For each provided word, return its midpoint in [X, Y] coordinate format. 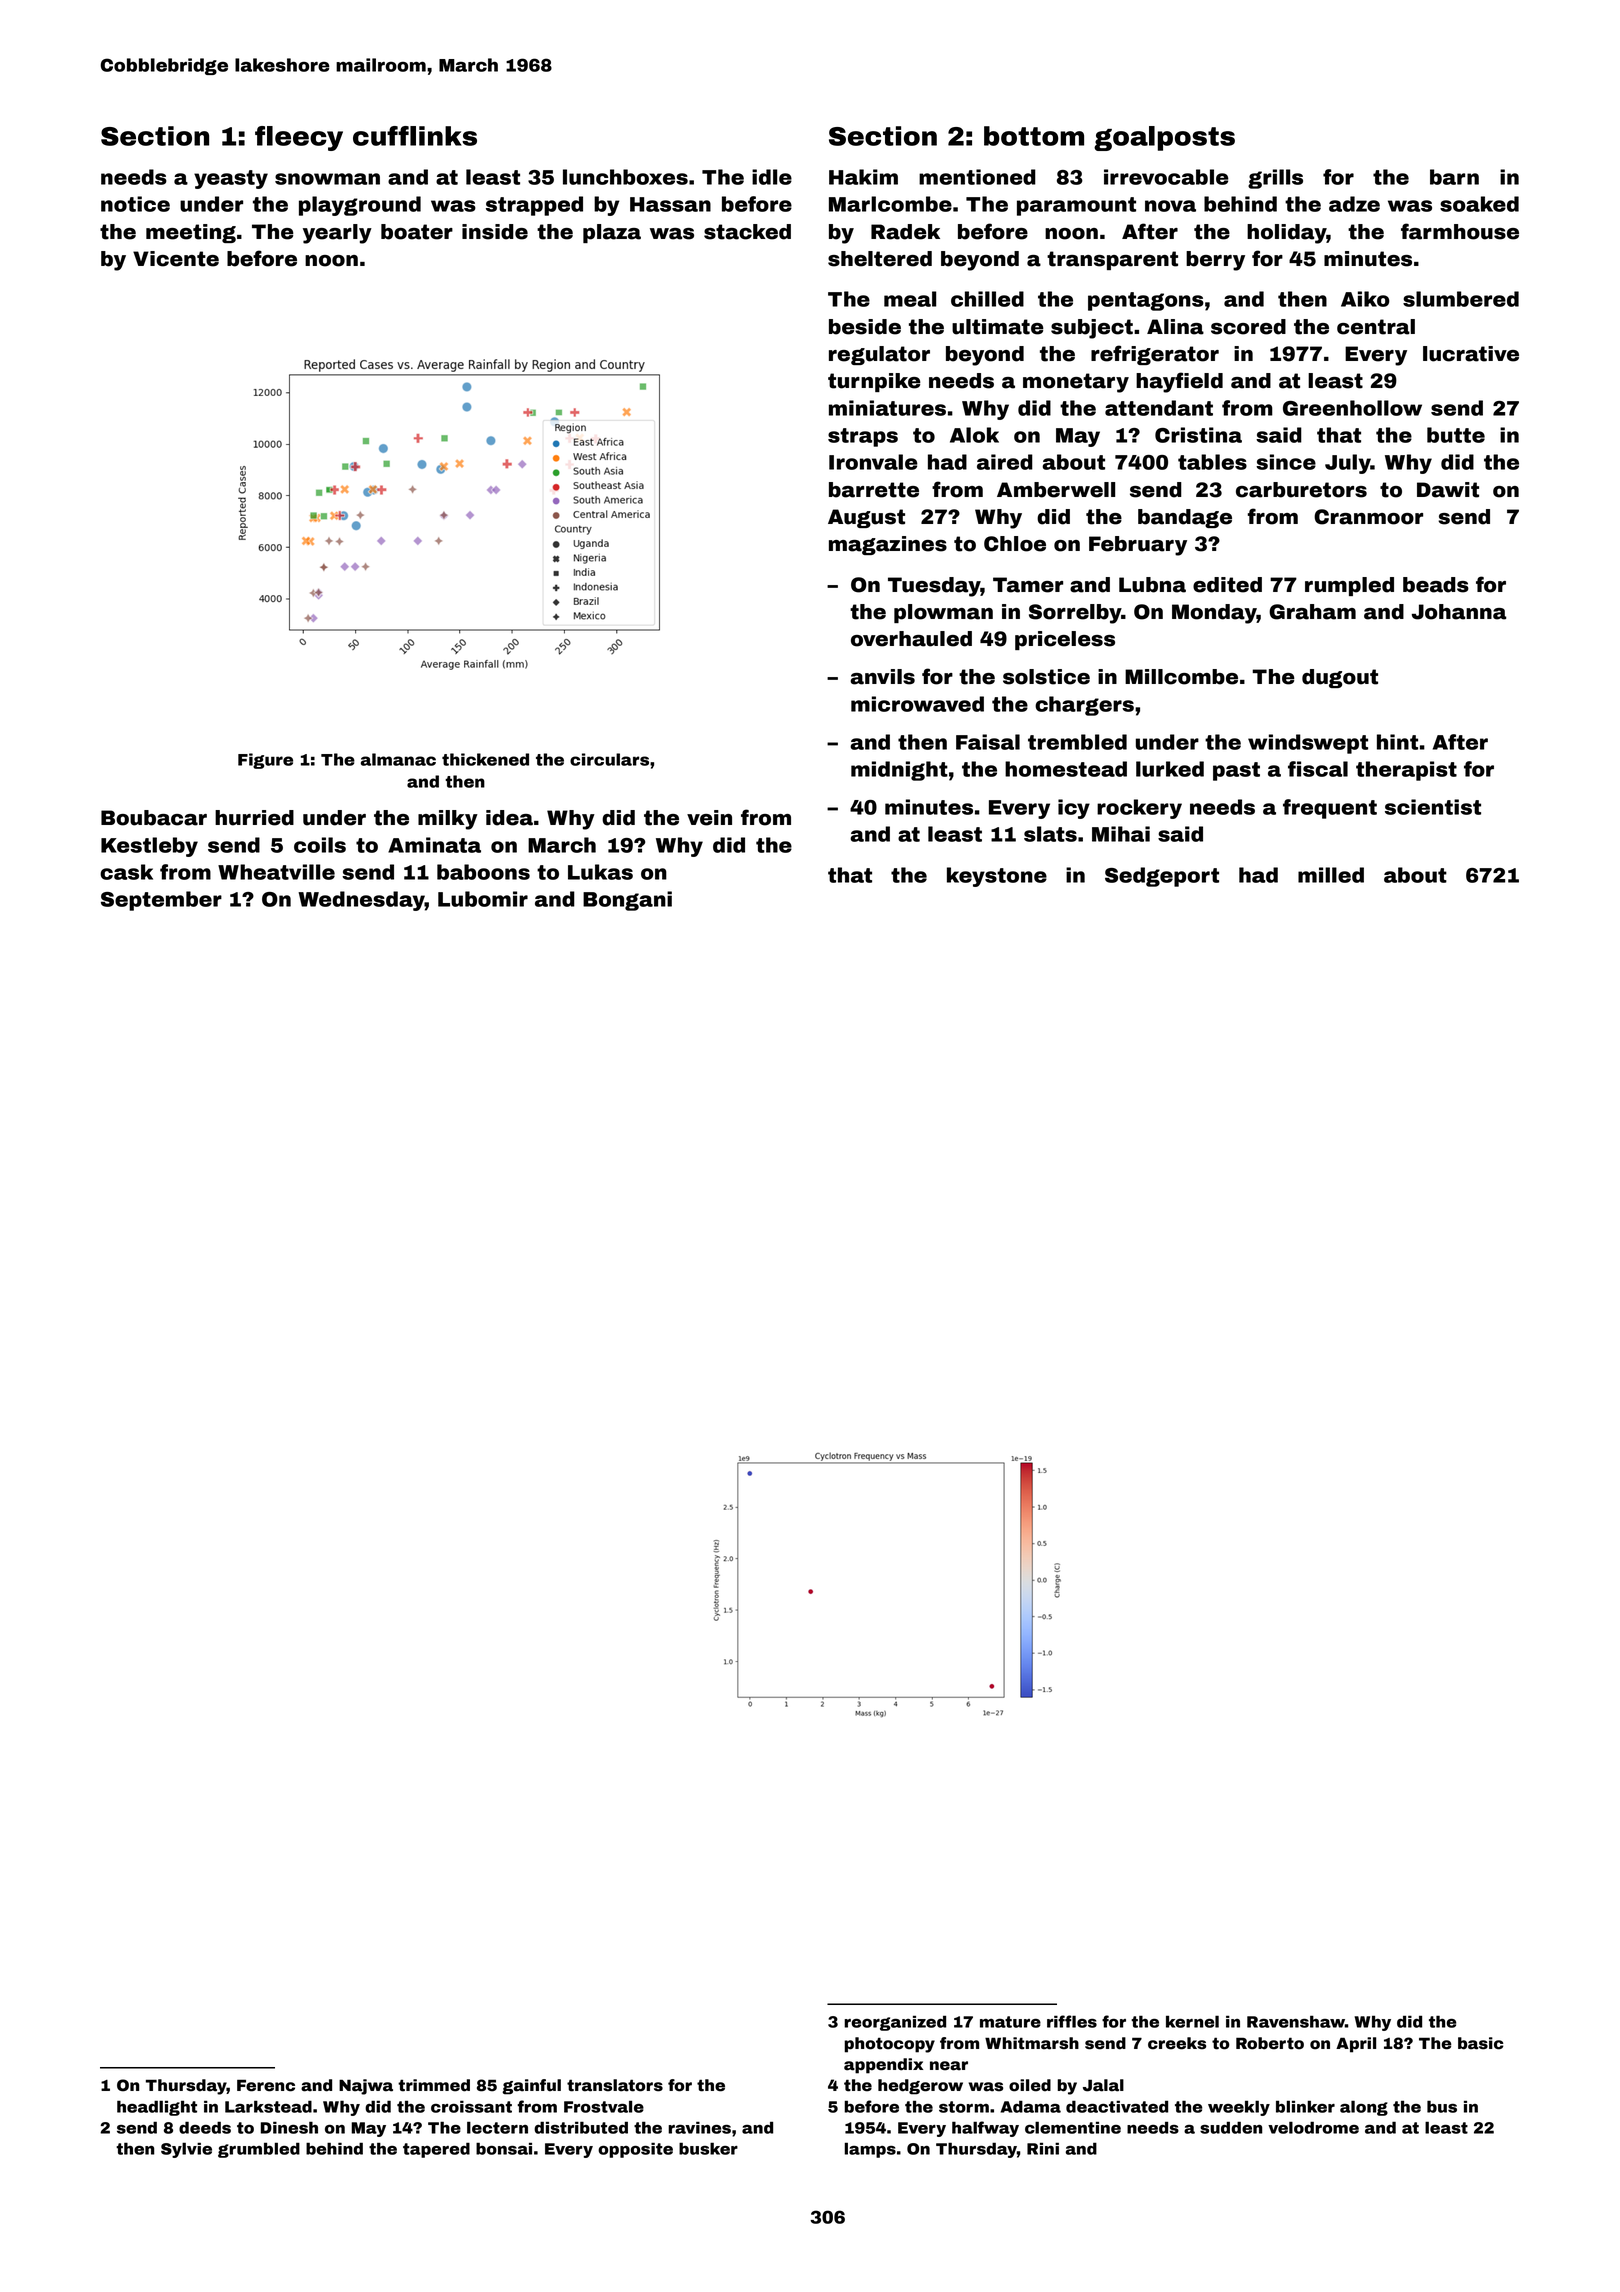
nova [1170, 206]
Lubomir [483, 899]
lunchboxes [625, 177]
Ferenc [266, 2085]
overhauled [911, 639]
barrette [874, 490]
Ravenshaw [1296, 2021]
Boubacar [154, 818]
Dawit [1448, 490]
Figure [265, 761]
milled [1331, 875]
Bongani [627, 901]
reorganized [895, 2023]
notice [135, 204]
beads [1436, 585]
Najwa [366, 2087]
